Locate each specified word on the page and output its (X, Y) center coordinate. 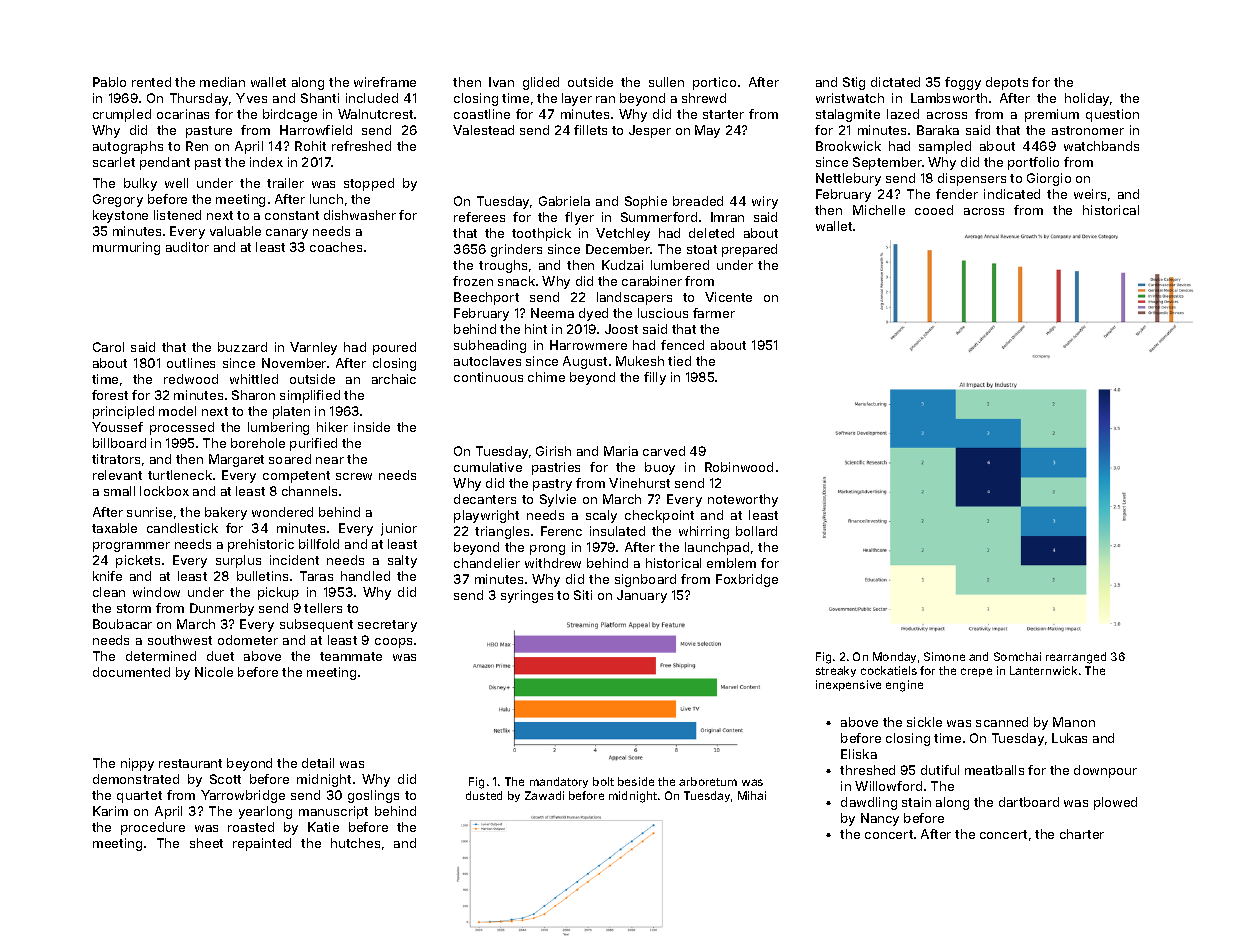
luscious (663, 313)
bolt (603, 781)
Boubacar (122, 624)
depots (1007, 83)
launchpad (717, 548)
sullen (666, 82)
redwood (191, 379)
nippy (137, 764)
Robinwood (739, 467)
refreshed (361, 146)
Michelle (879, 210)
